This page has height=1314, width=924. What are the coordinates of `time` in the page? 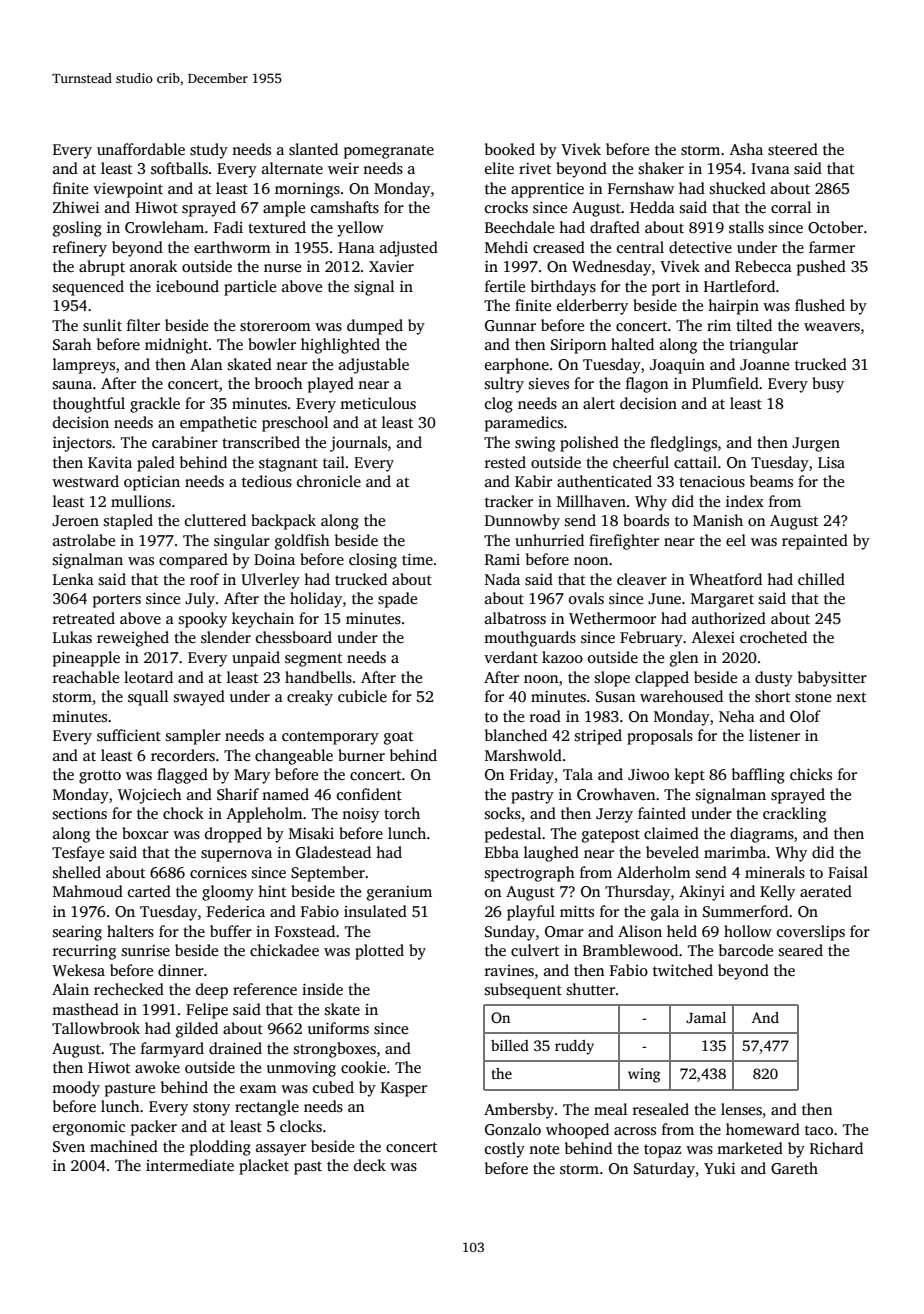 It's located at (417, 559).
